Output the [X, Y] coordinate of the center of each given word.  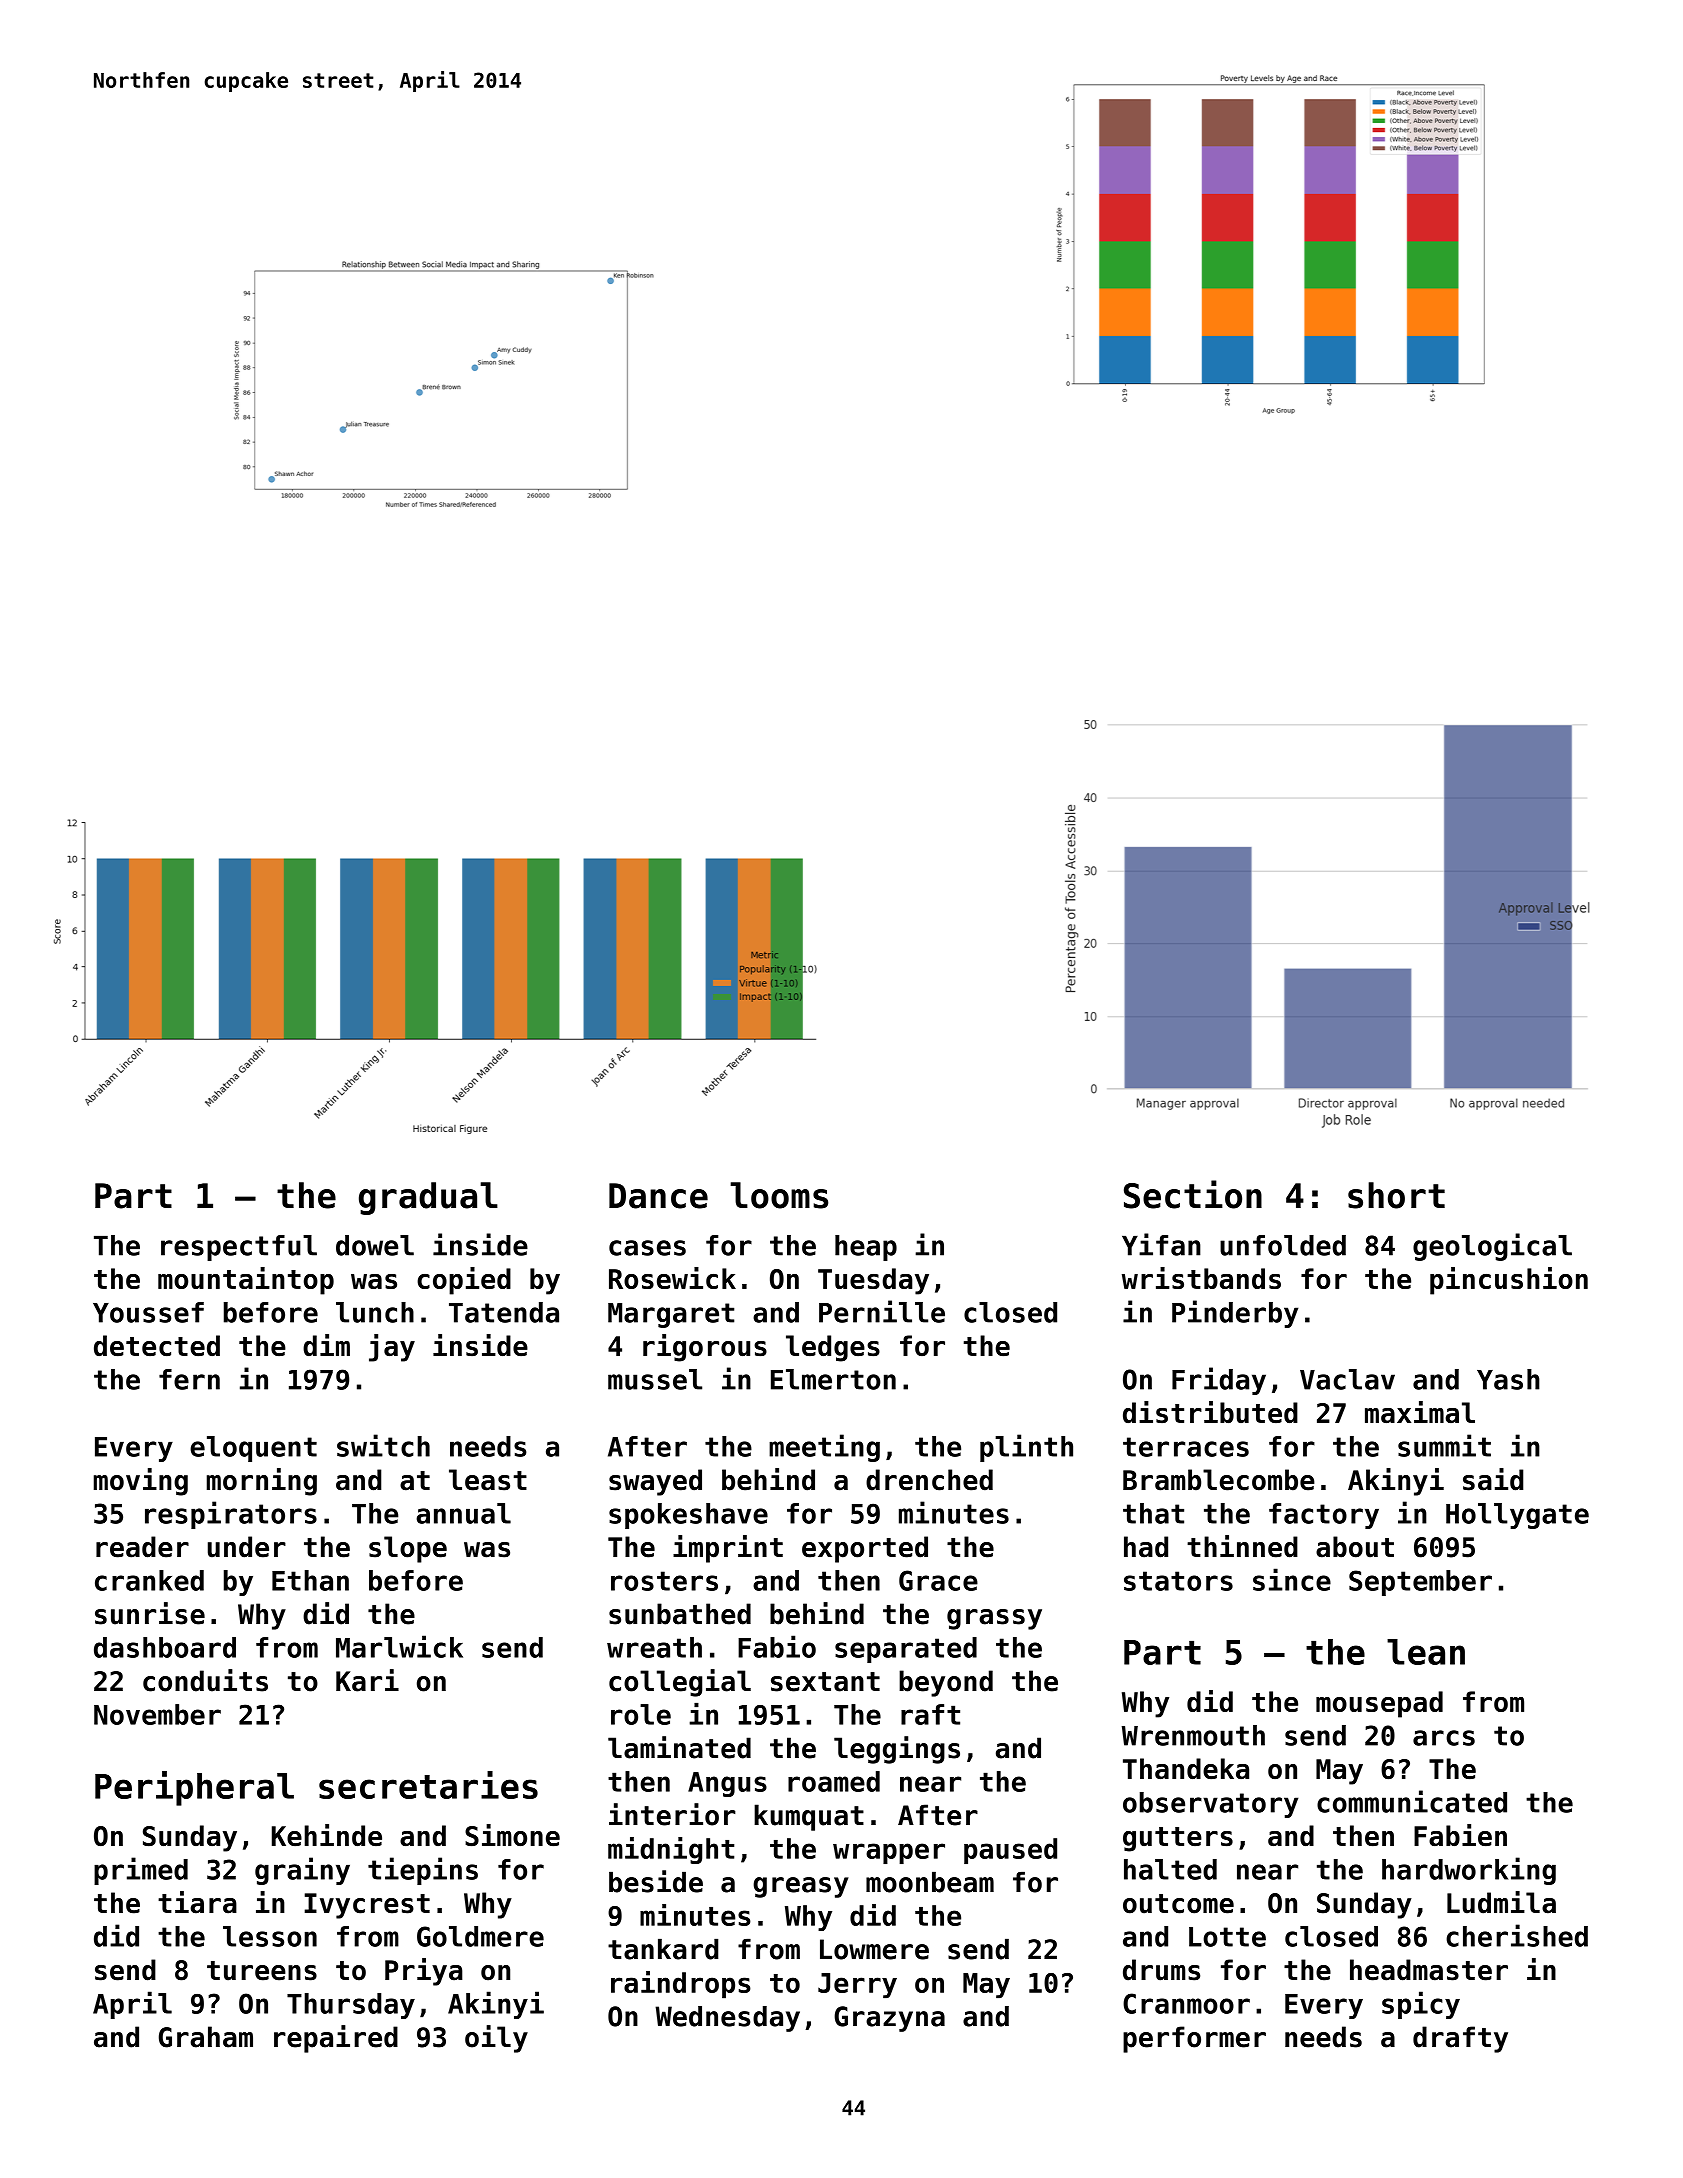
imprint [728, 1549]
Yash [1508, 1379]
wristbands [1201, 1278]
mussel [655, 1379]
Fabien [1460, 1835]
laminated [679, 1747]
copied [464, 1281]
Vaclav [1347, 1379]
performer [1194, 2039]
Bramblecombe [1219, 1480]
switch [383, 1445]
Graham [206, 2037]
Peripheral [194, 1788]
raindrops [681, 1985]
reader [142, 1547]
